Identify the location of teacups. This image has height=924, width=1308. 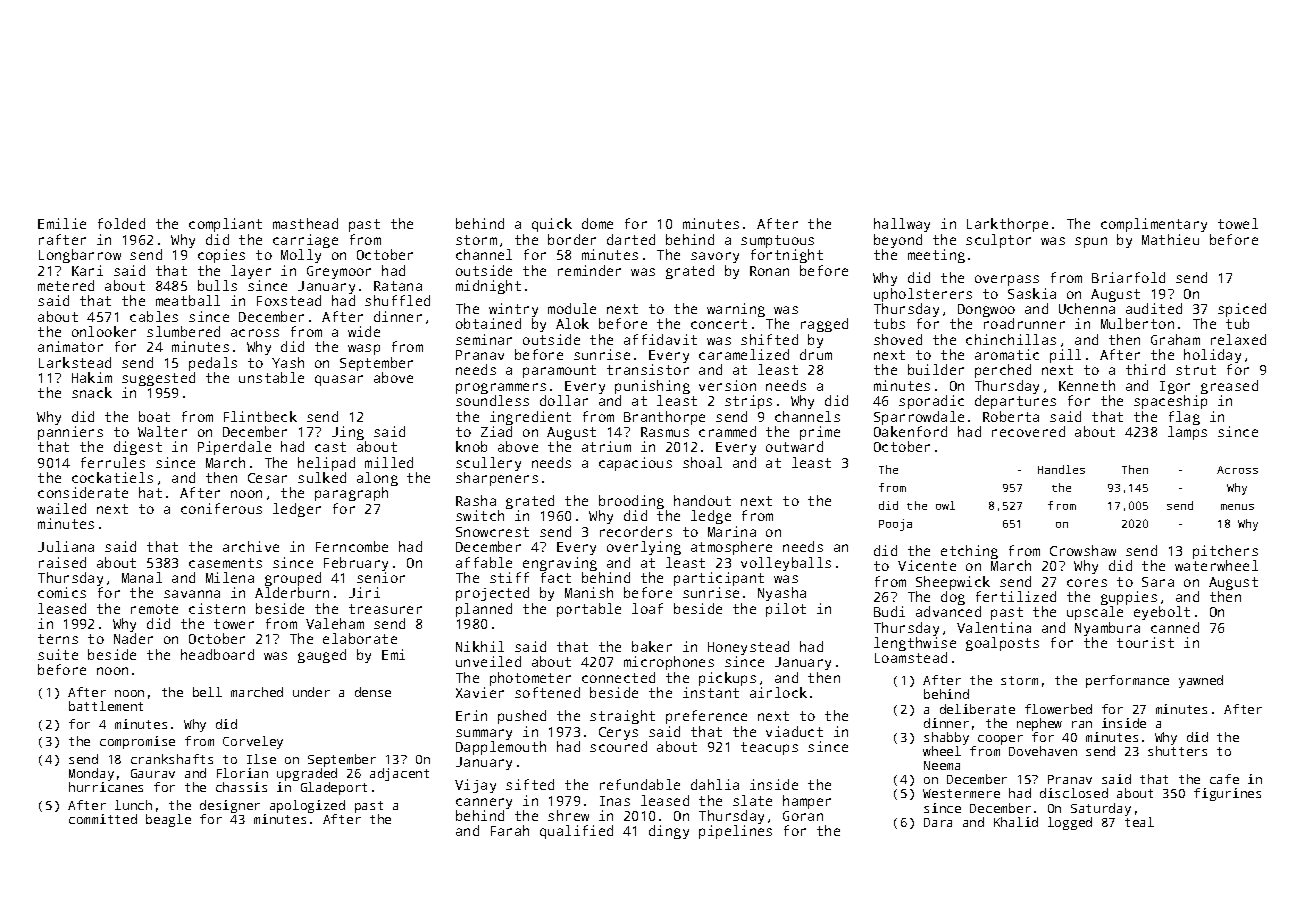
(769, 748).
